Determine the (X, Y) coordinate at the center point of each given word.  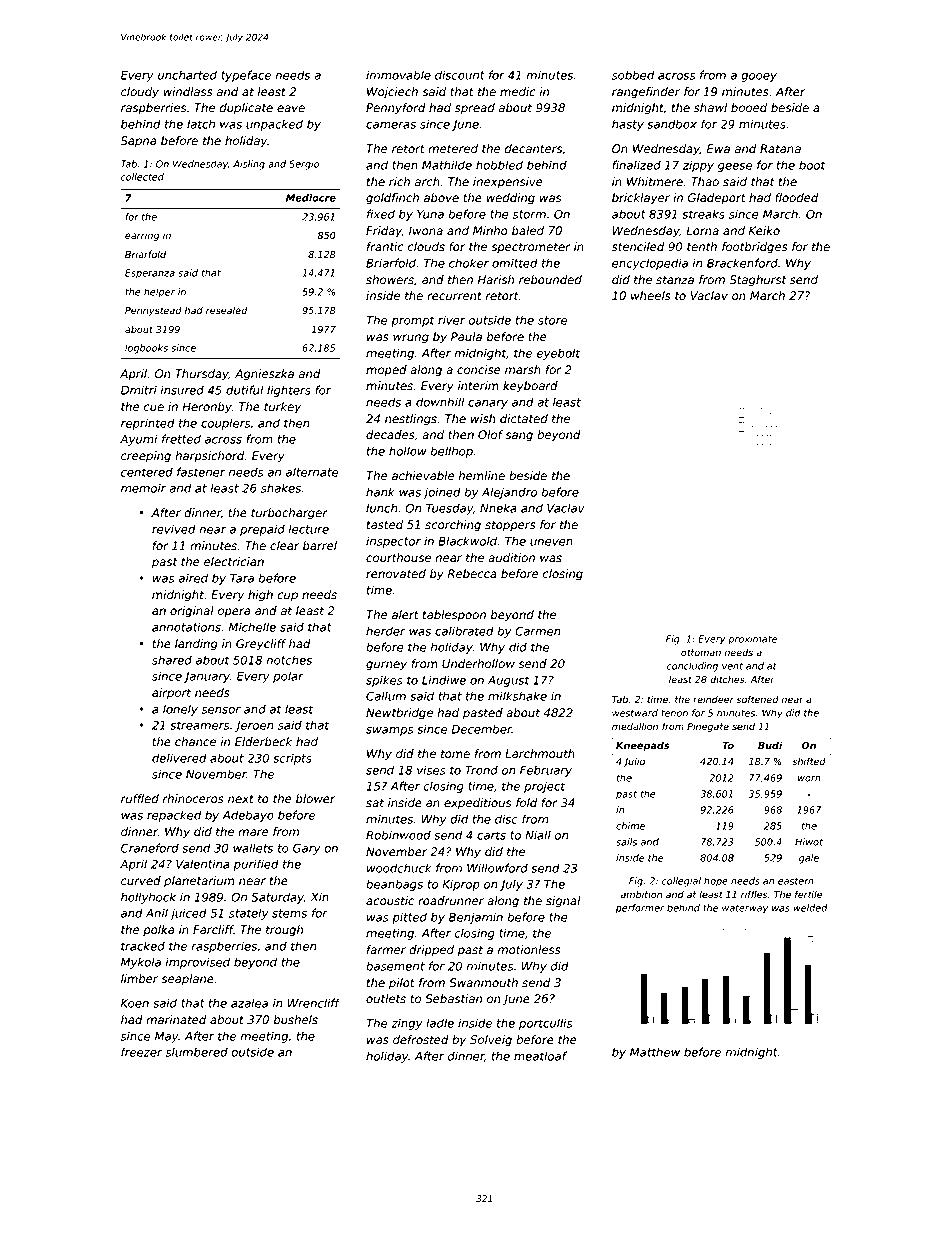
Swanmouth (483, 983)
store (552, 320)
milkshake (517, 696)
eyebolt (558, 354)
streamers (199, 725)
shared (172, 660)
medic (518, 92)
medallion (635, 726)
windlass (188, 92)
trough (284, 931)
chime (630, 826)
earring (142, 236)
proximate (752, 640)
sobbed (633, 75)
